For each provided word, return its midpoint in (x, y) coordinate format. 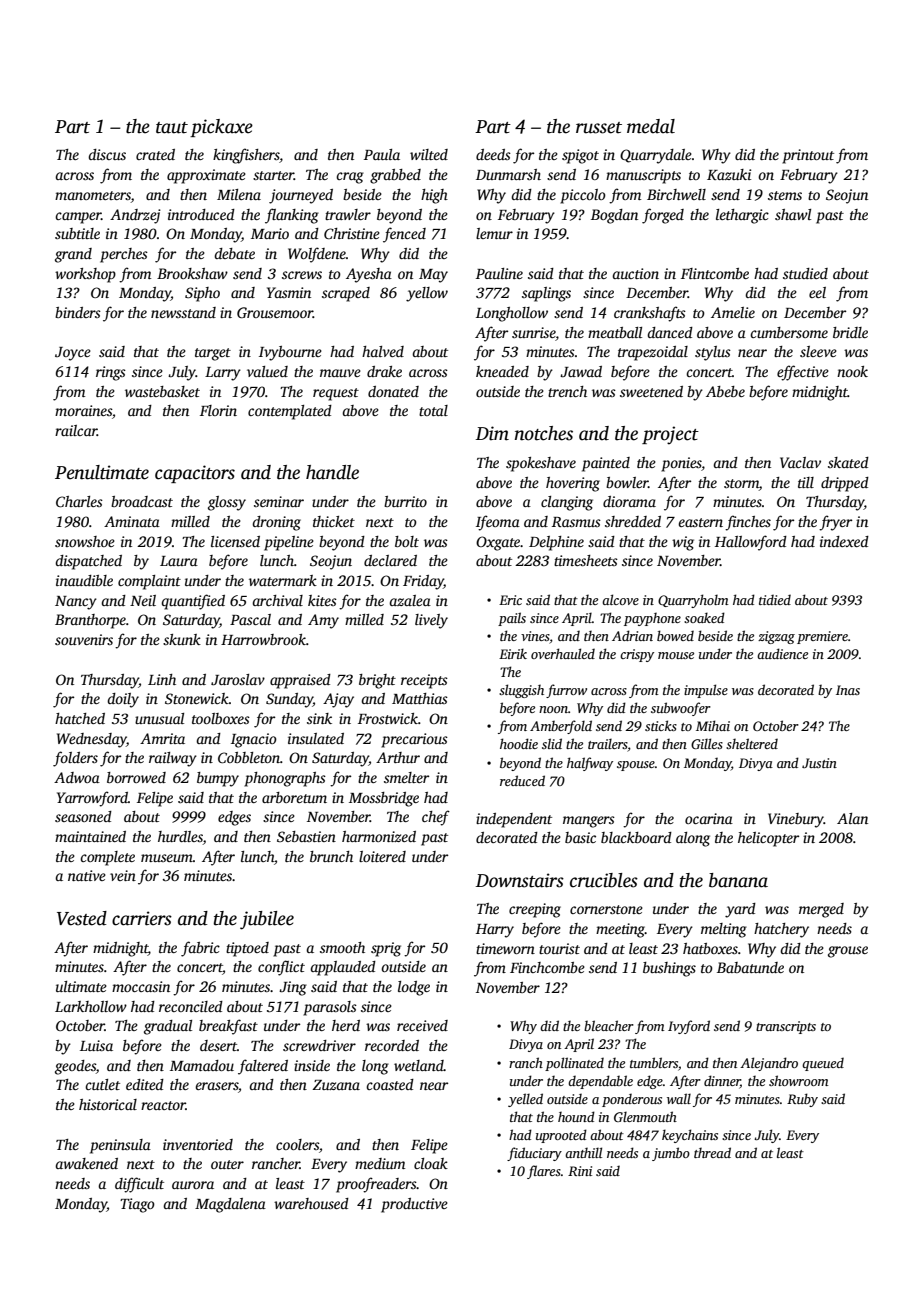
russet (599, 128)
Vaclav (800, 462)
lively (431, 621)
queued (823, 1064)
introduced (201, 214)
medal (651, 126)
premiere (822, 637)
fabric (200, 949)
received (422, 1025)
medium (380, 1163)
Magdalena (230, 1205)
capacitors (195, 474)
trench (567, 391)
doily (123, 700)
